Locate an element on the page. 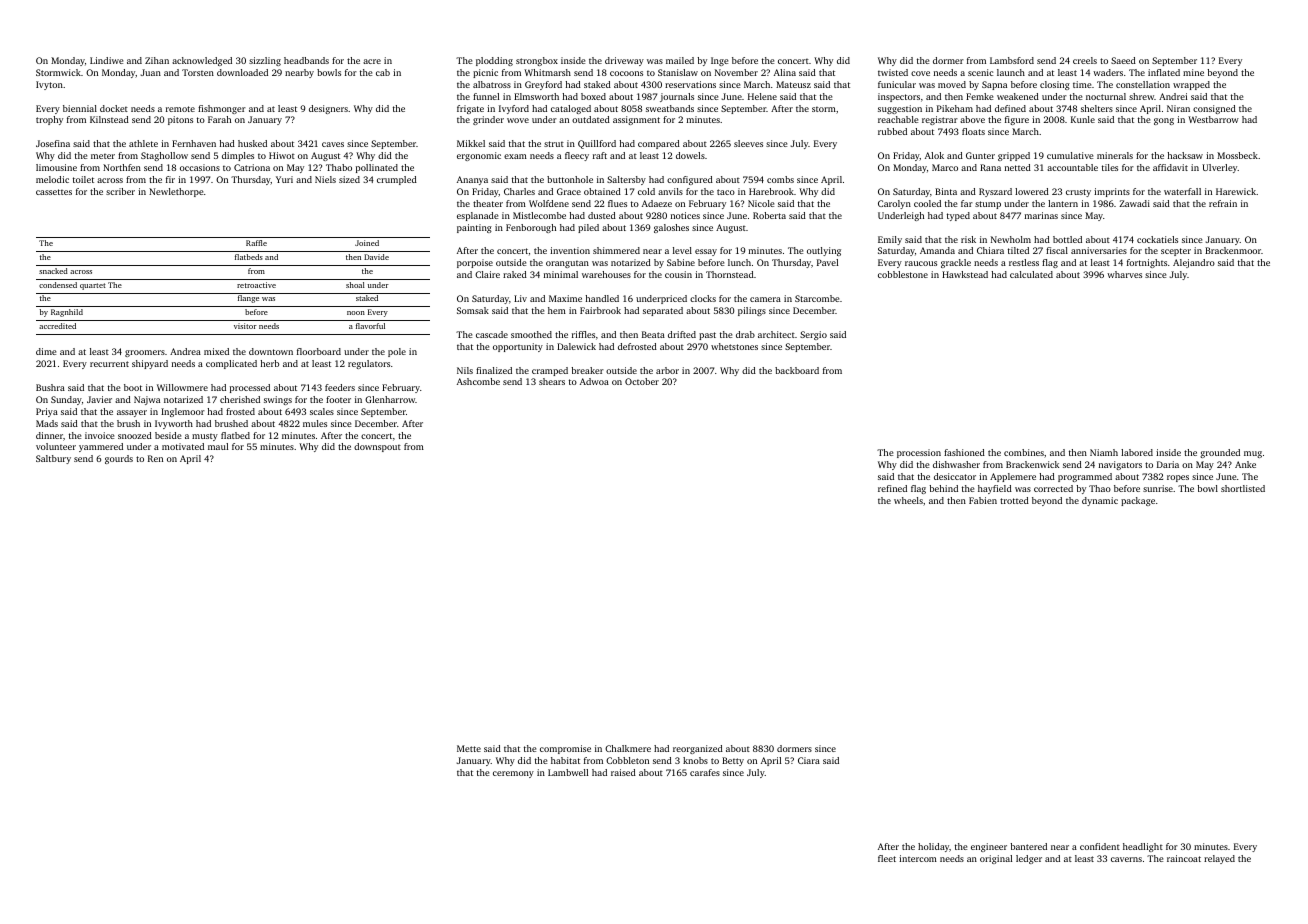 The height and width of the image is (924, 1308). downspout is located at coordinates (377, 447).
